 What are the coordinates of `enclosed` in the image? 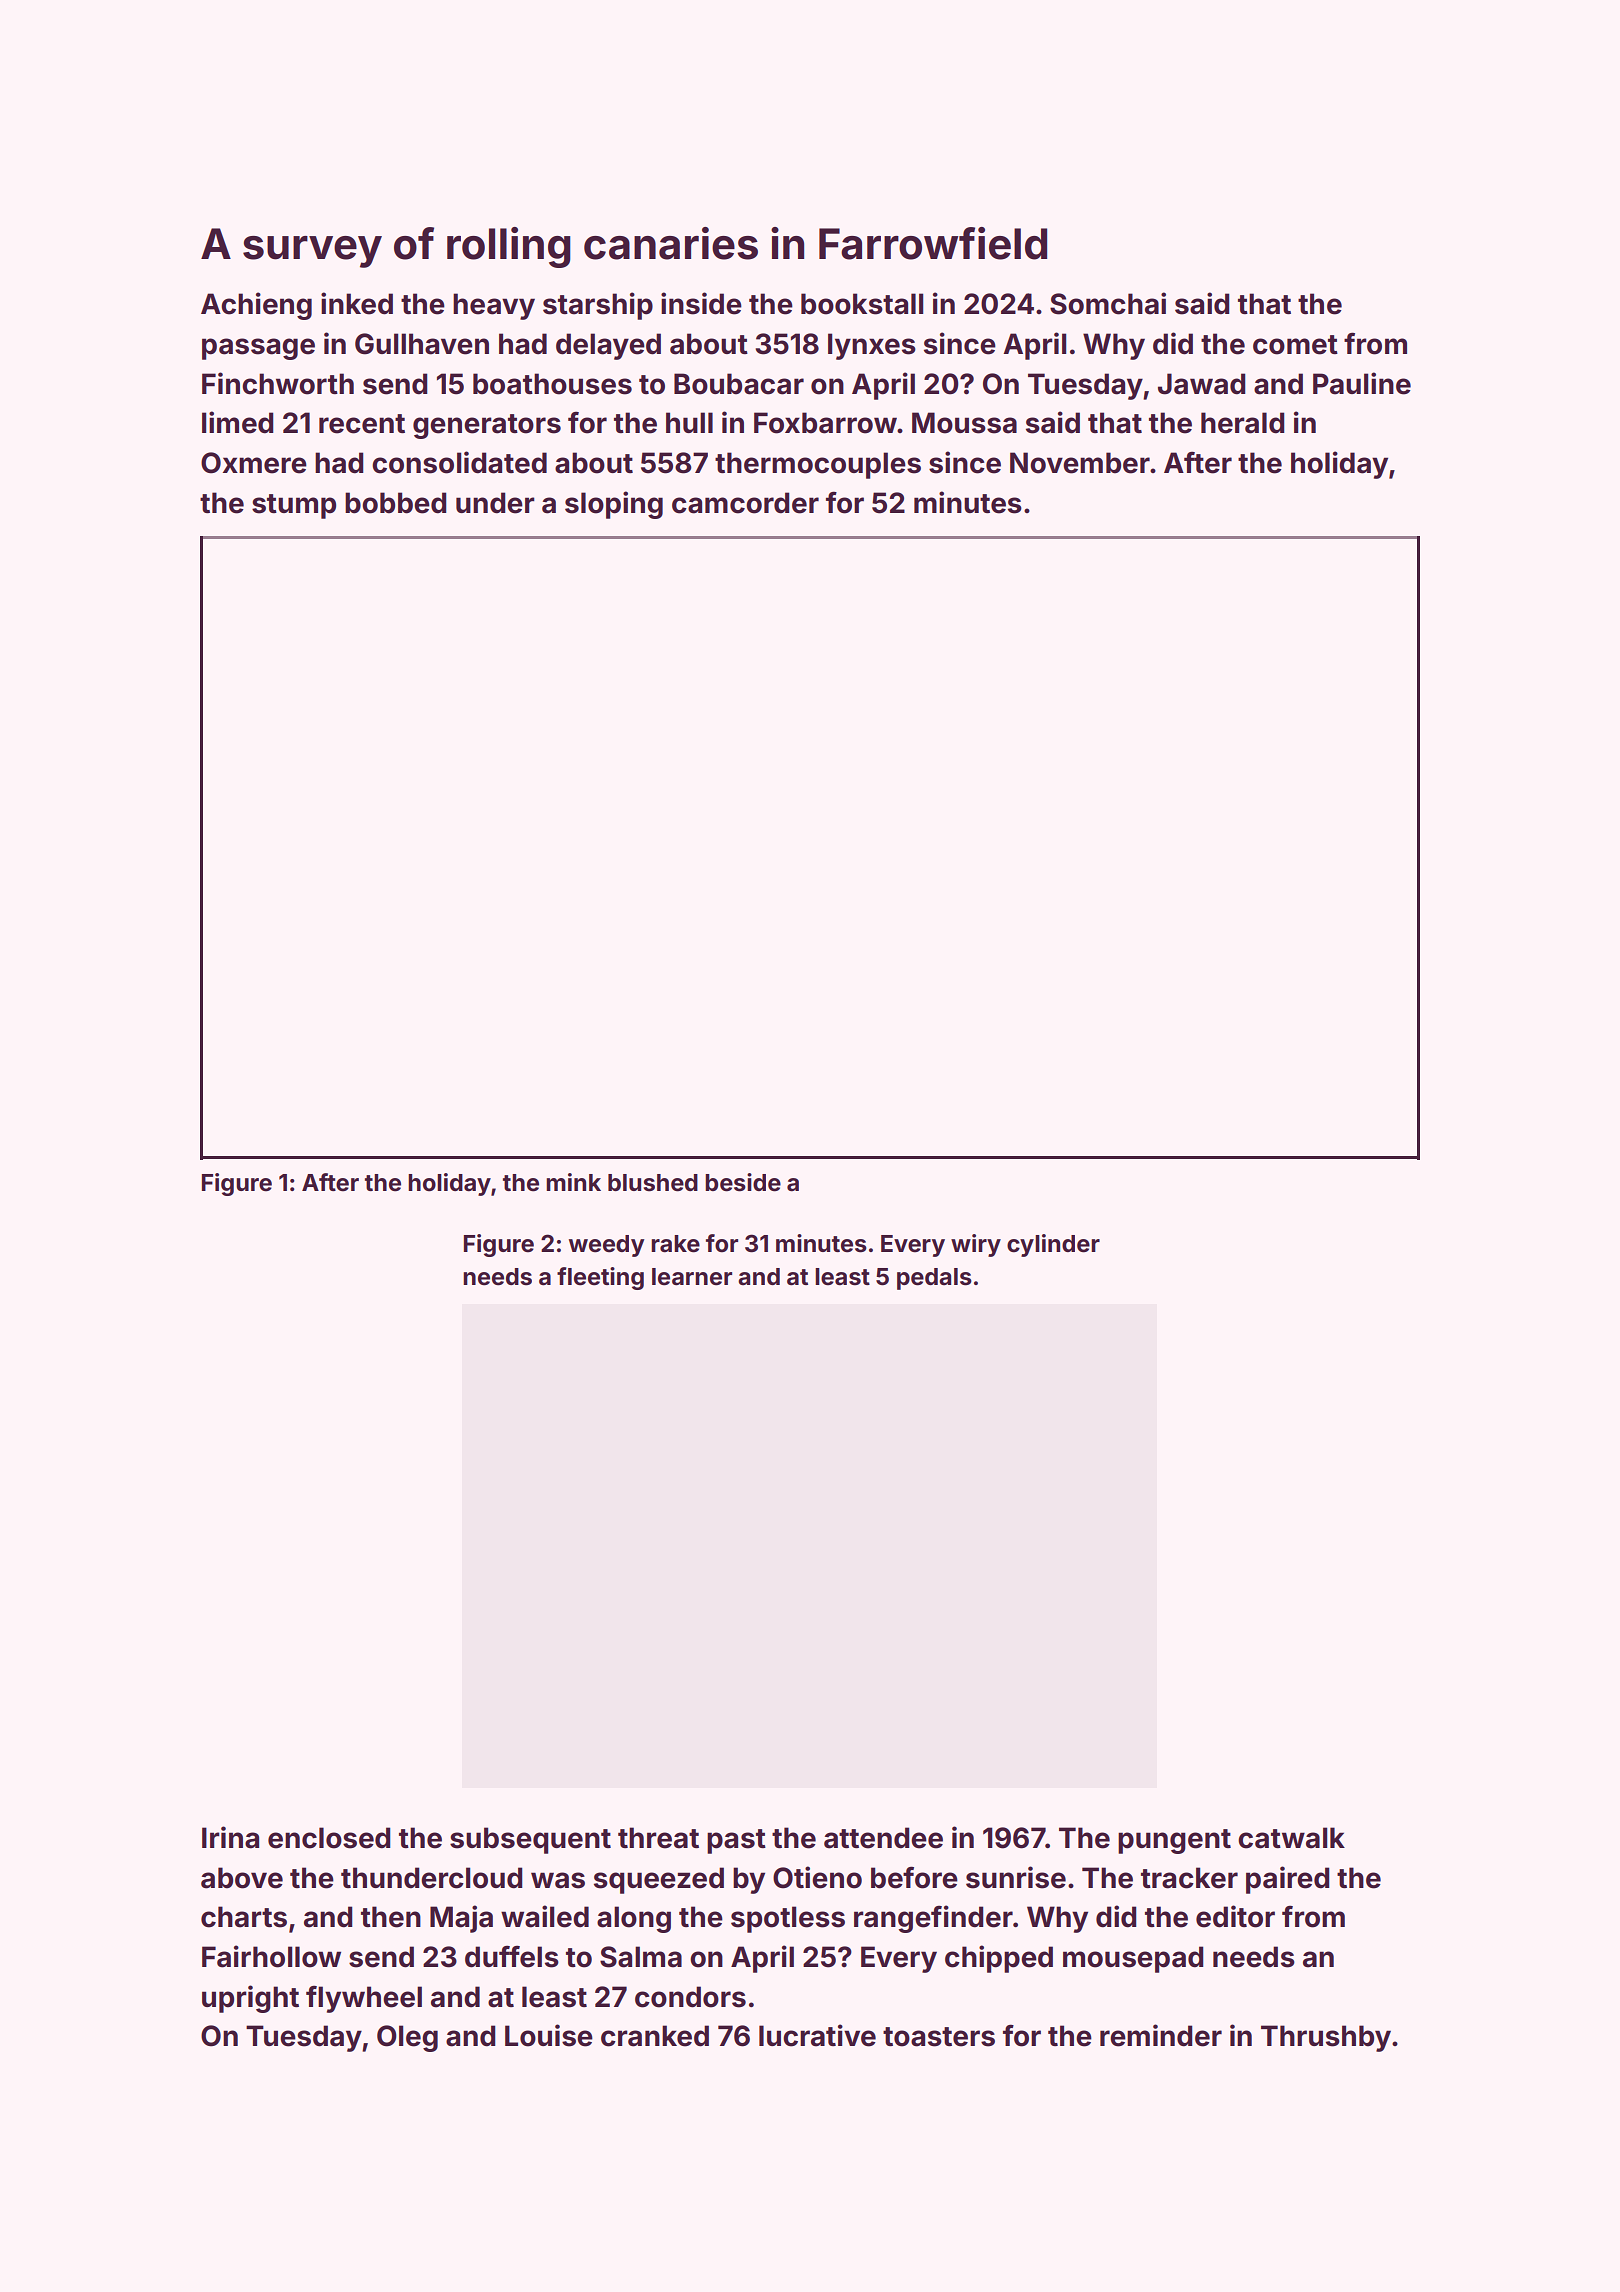 It's located at (329, 1838).
